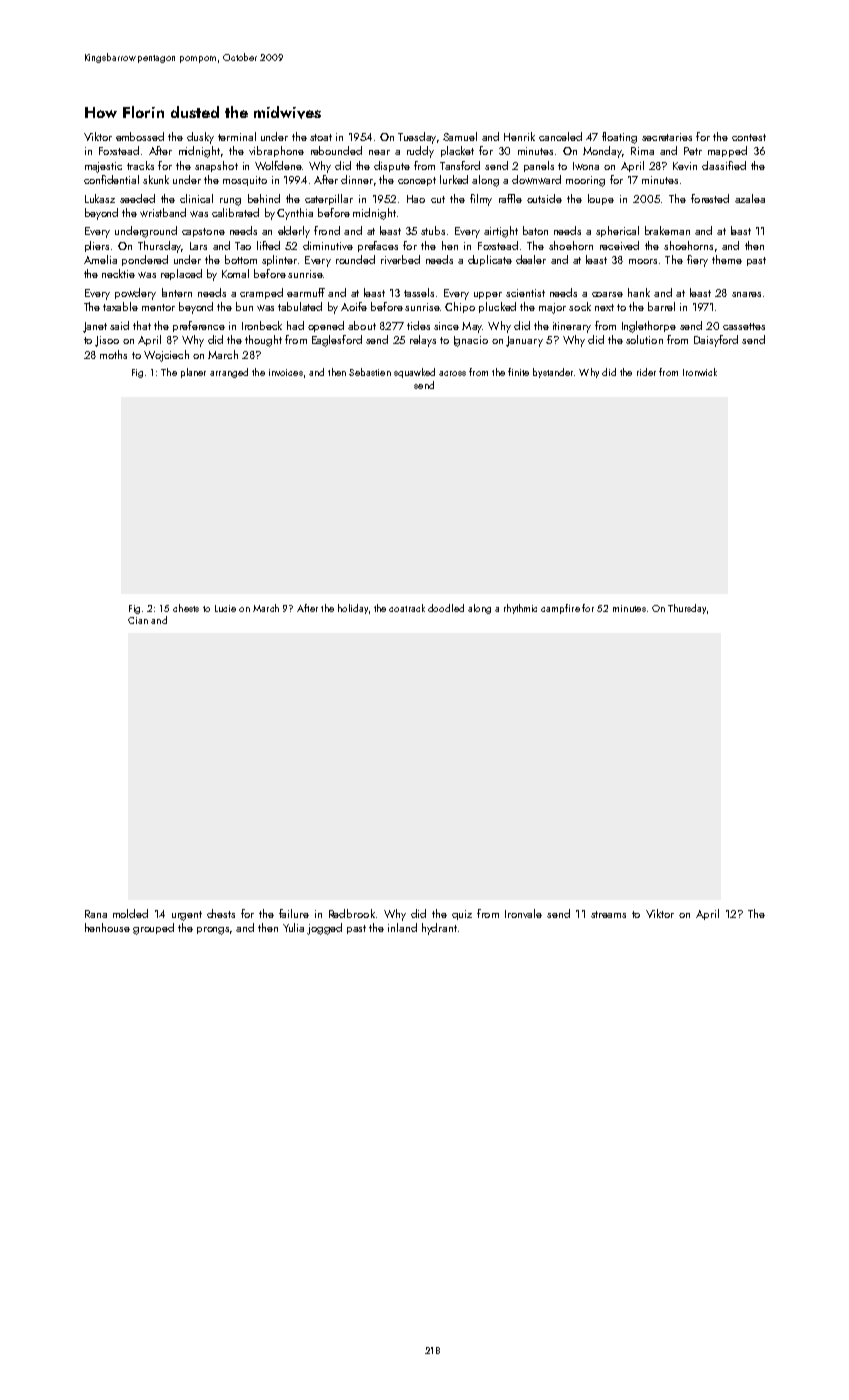 The height and width of the image is (1400, 849). I want to click on Ironwick, so click(700, 372).
